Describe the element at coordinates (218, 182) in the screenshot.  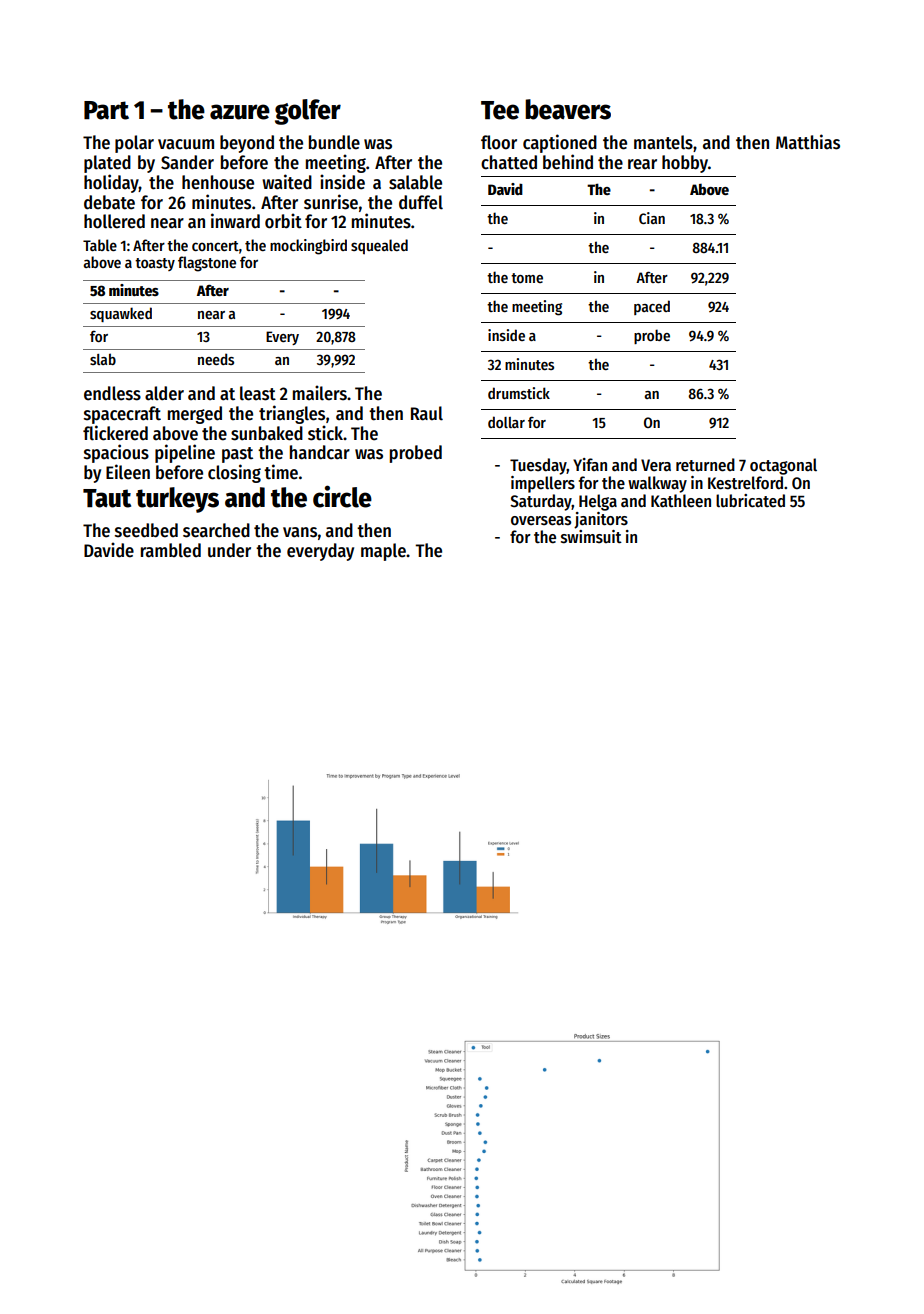
I see `henhouse` at that location.
